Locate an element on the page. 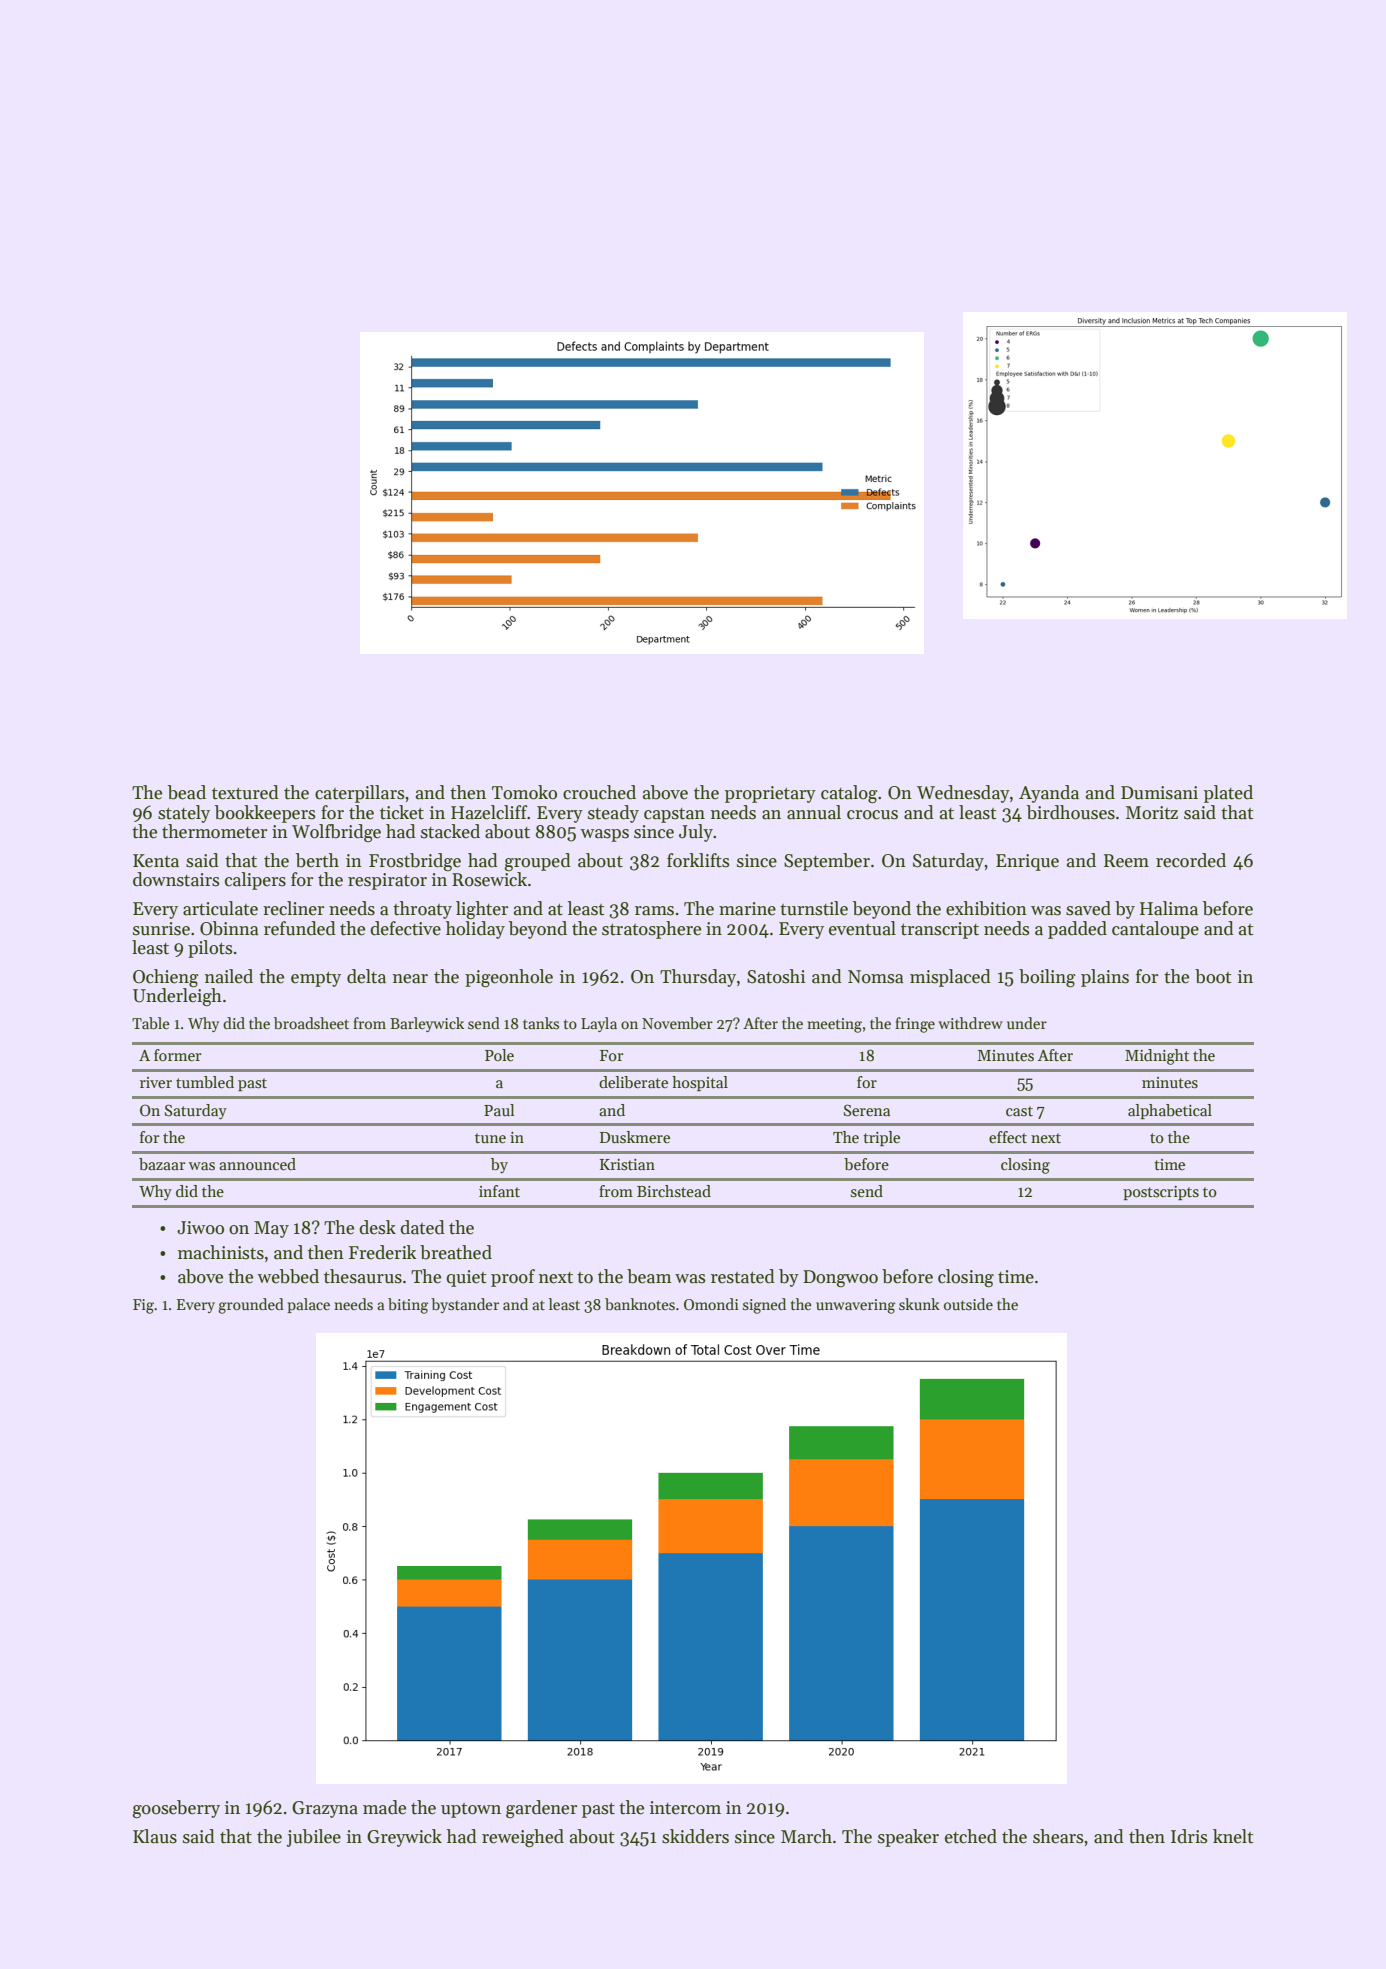  signed is located at coordinates (764, 1306).
